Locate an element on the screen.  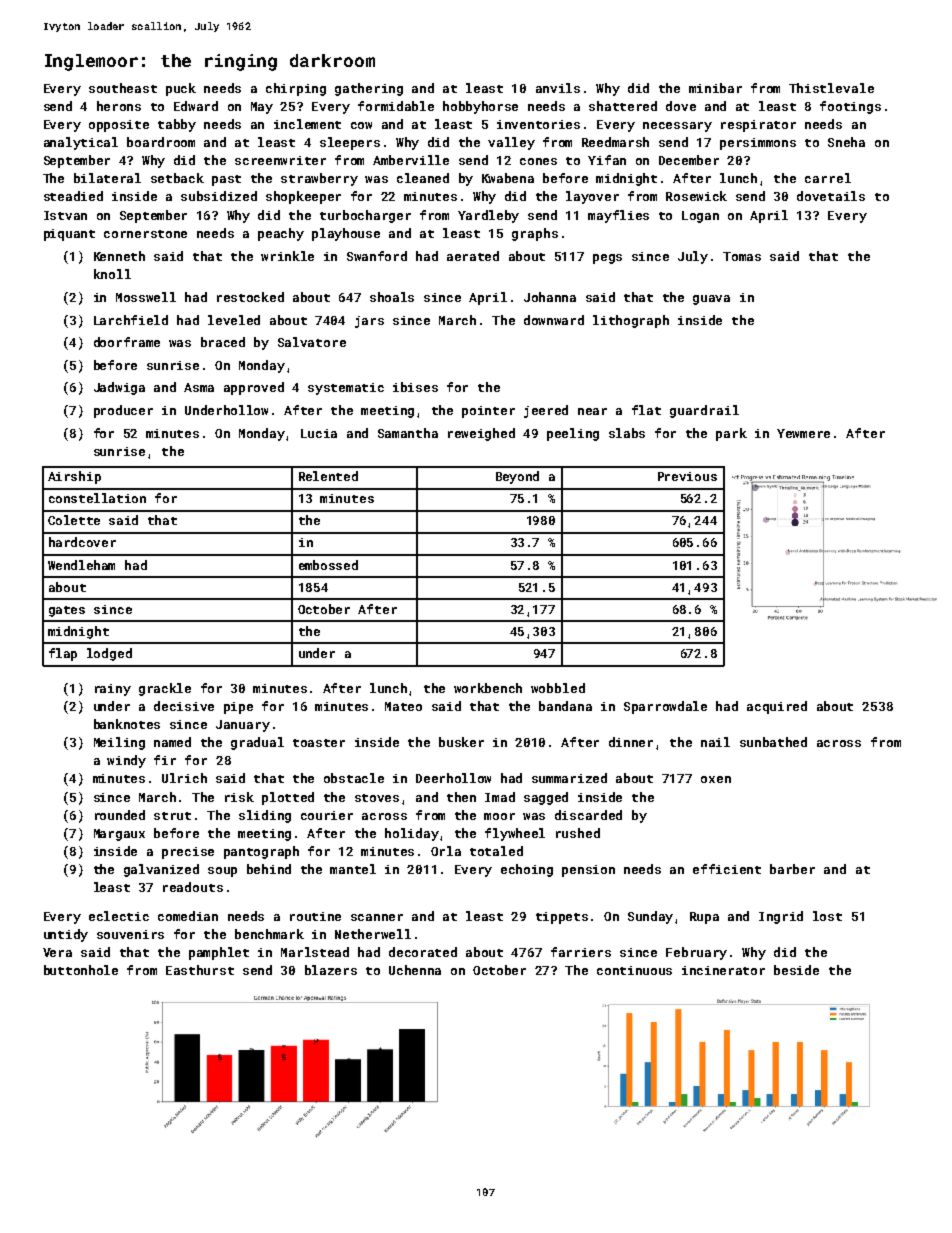
aerated is located at coordinates (473, 256).
